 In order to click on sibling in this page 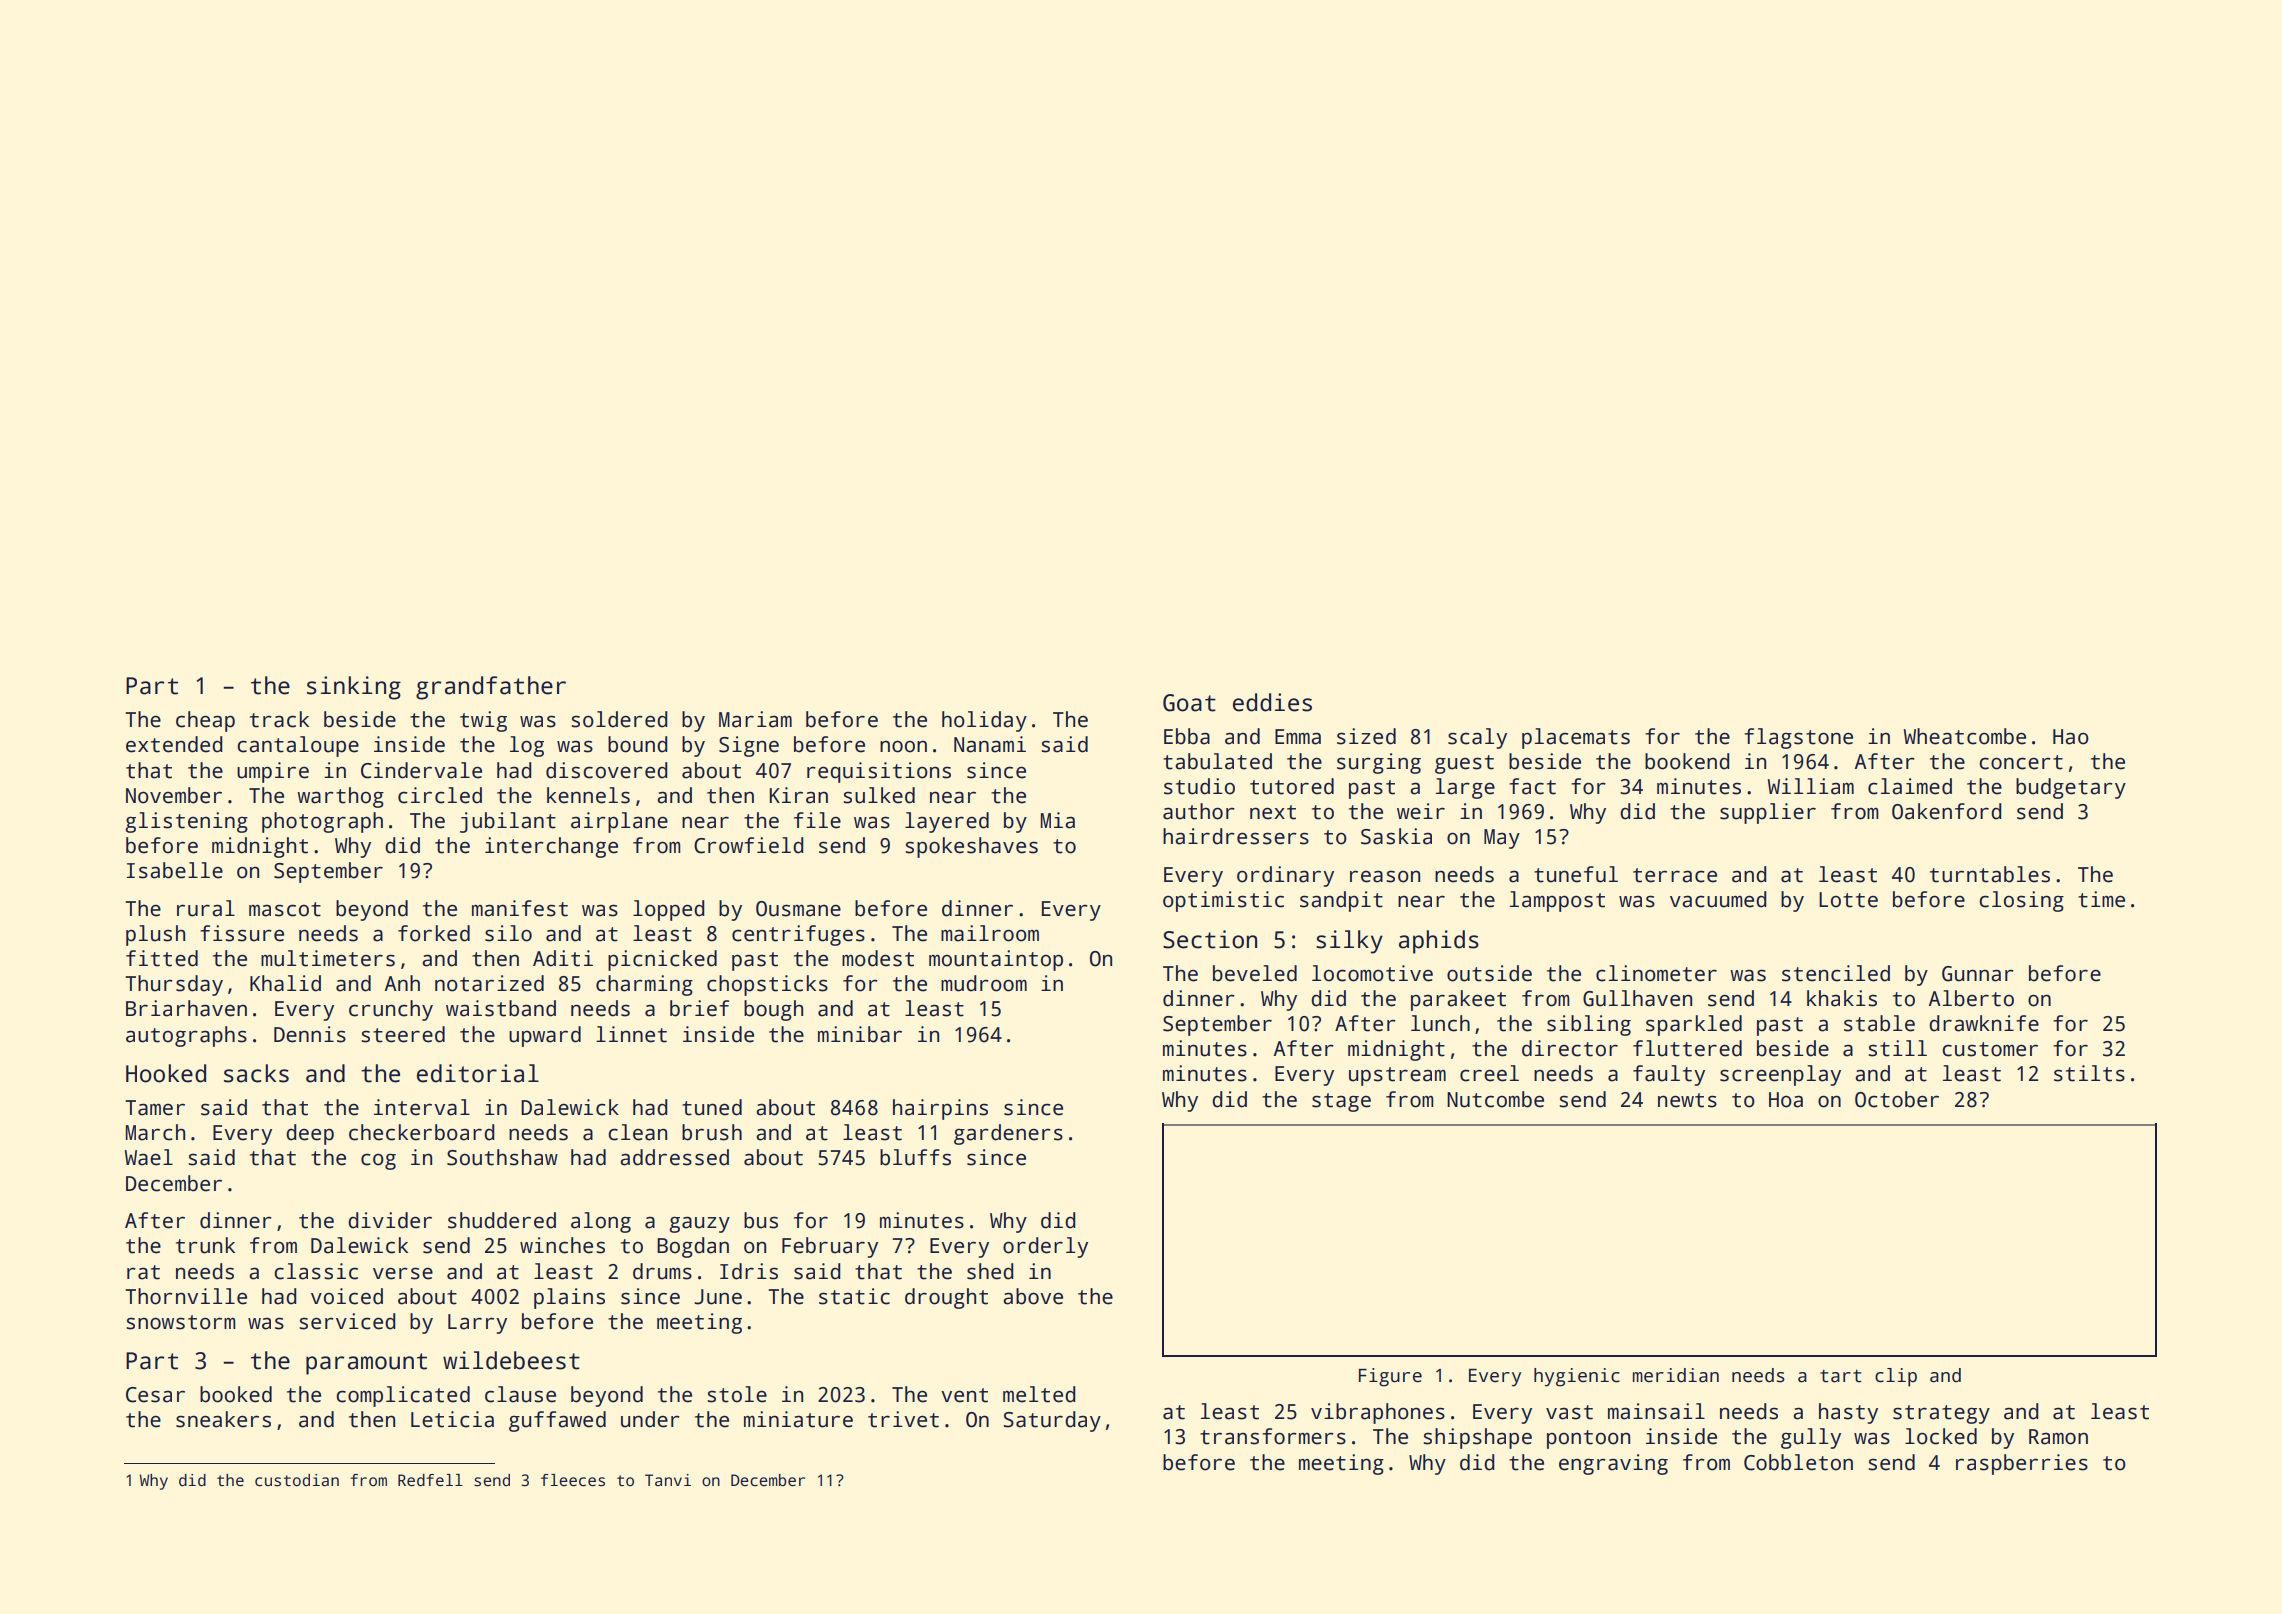, I will do `click(1589, 1025)`.
